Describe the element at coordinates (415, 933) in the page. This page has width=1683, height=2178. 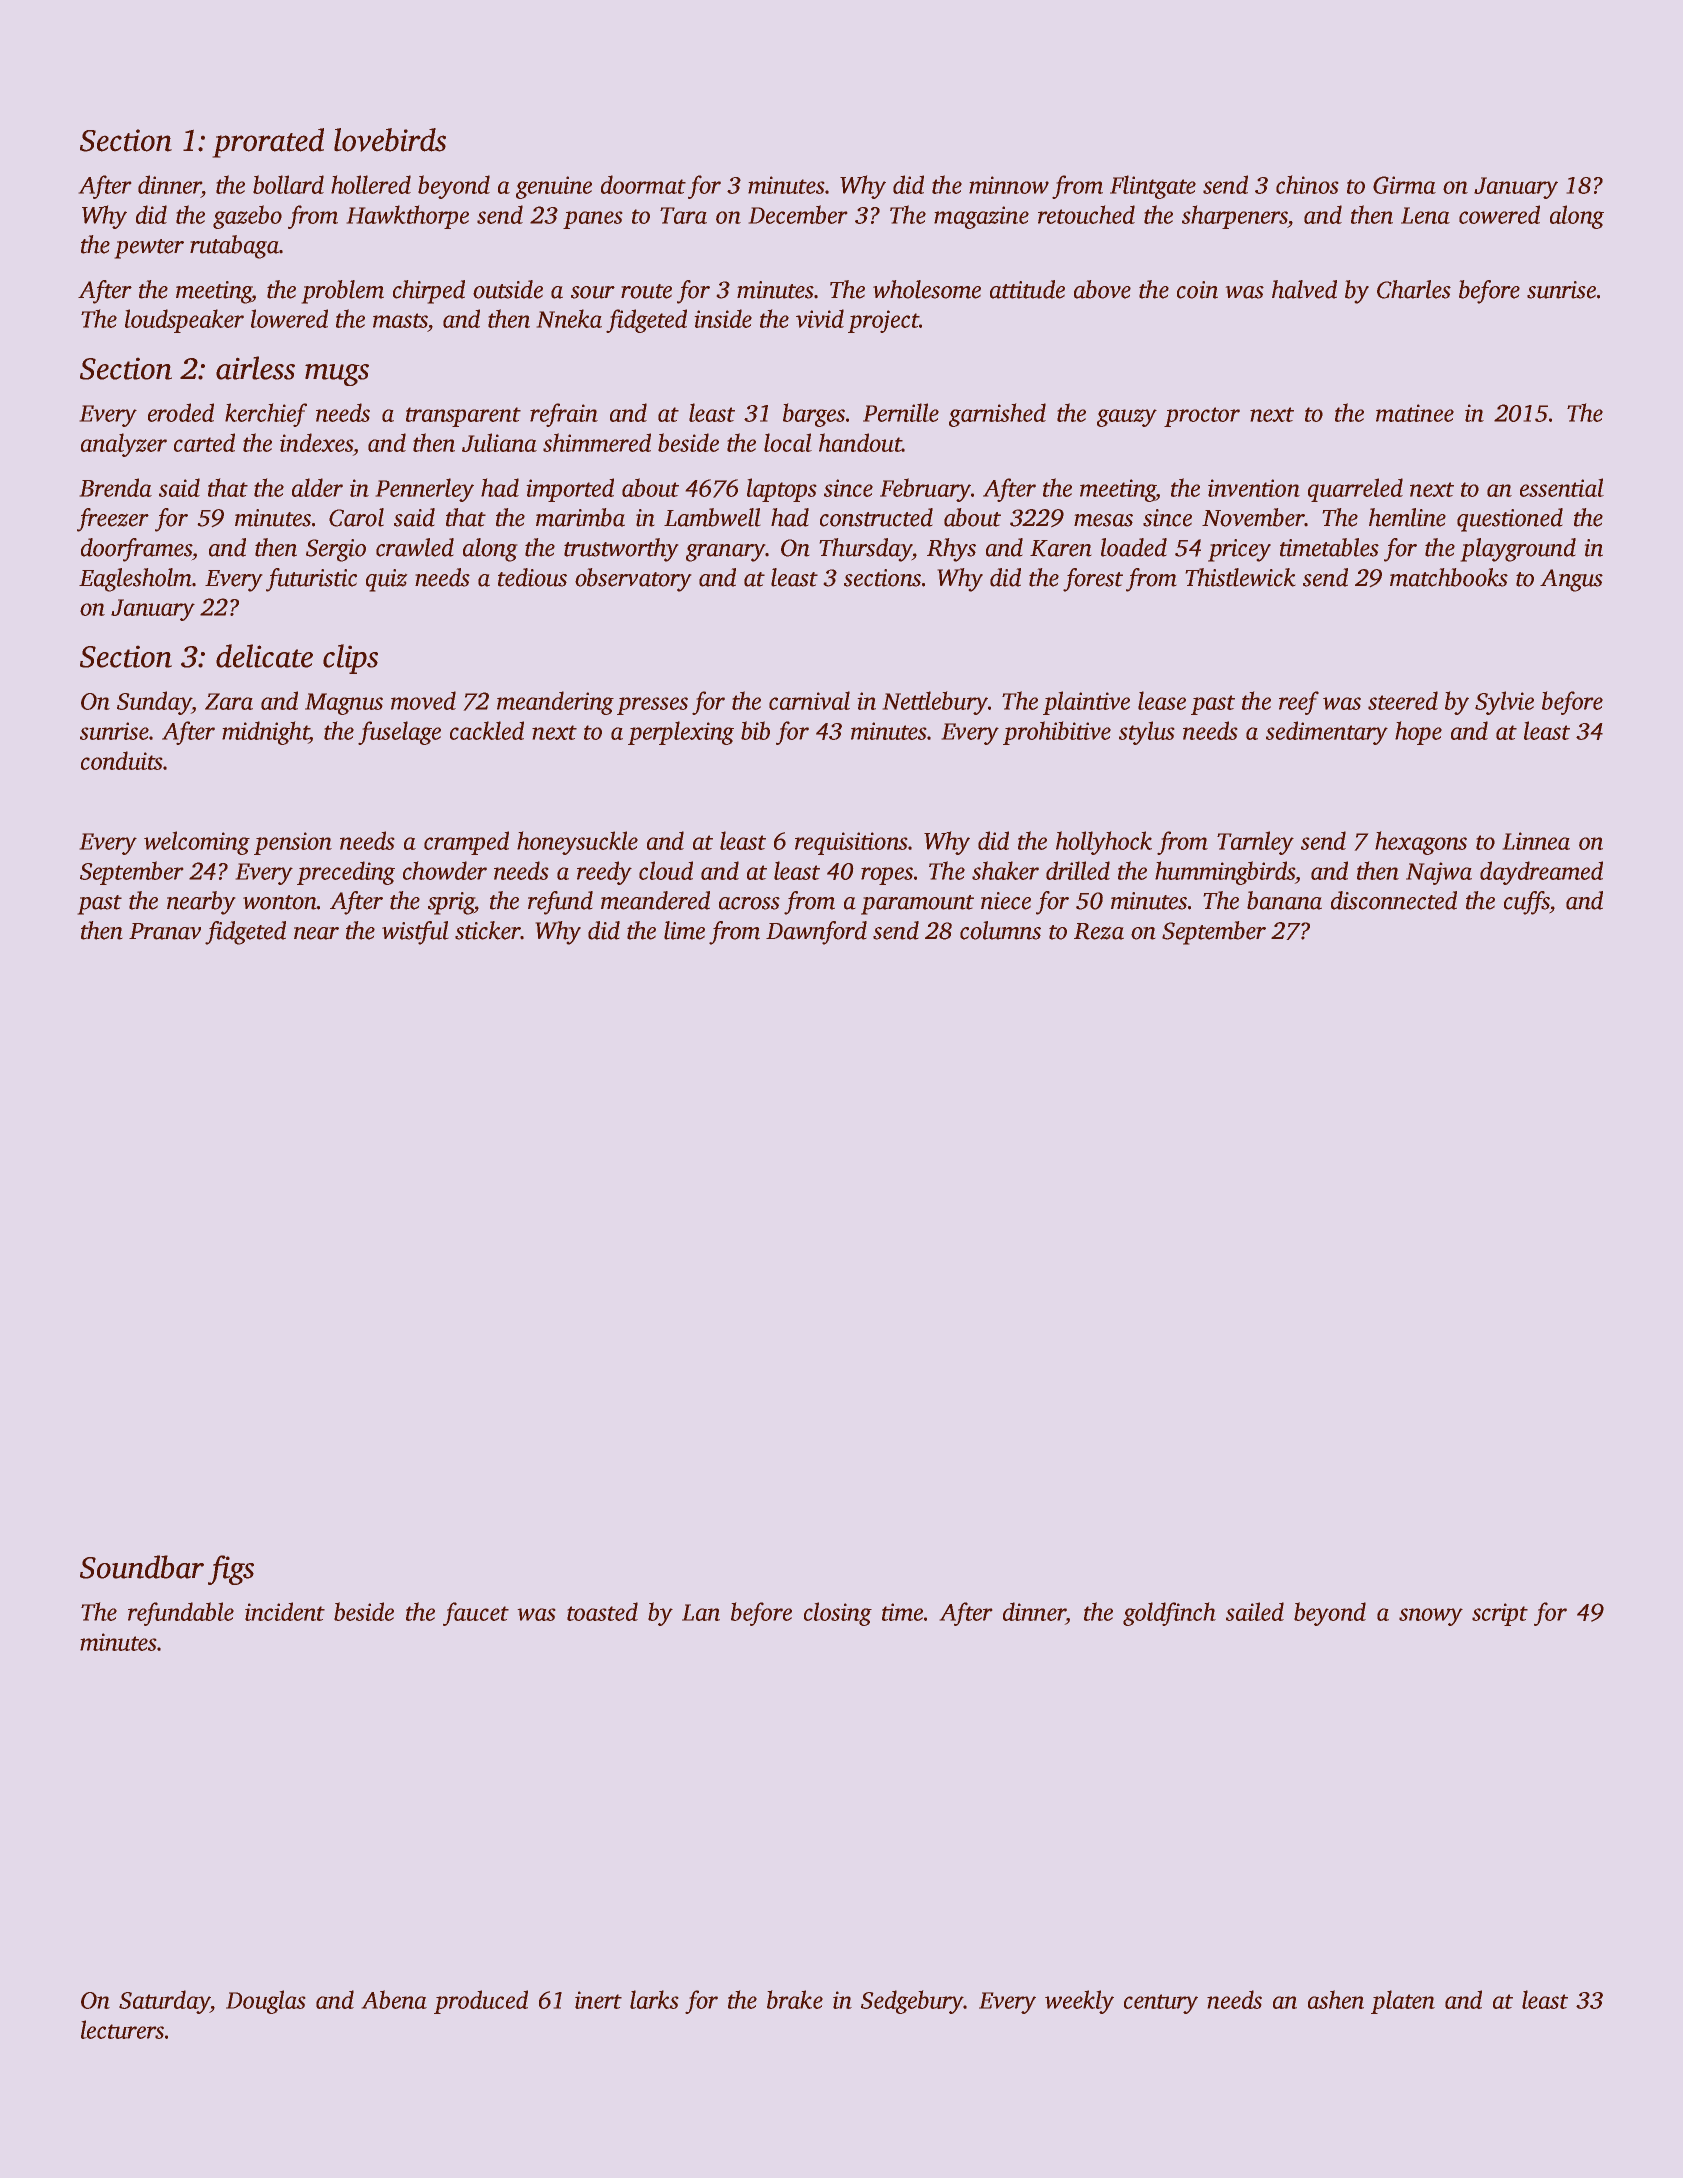
I see `wistful` at that location.
